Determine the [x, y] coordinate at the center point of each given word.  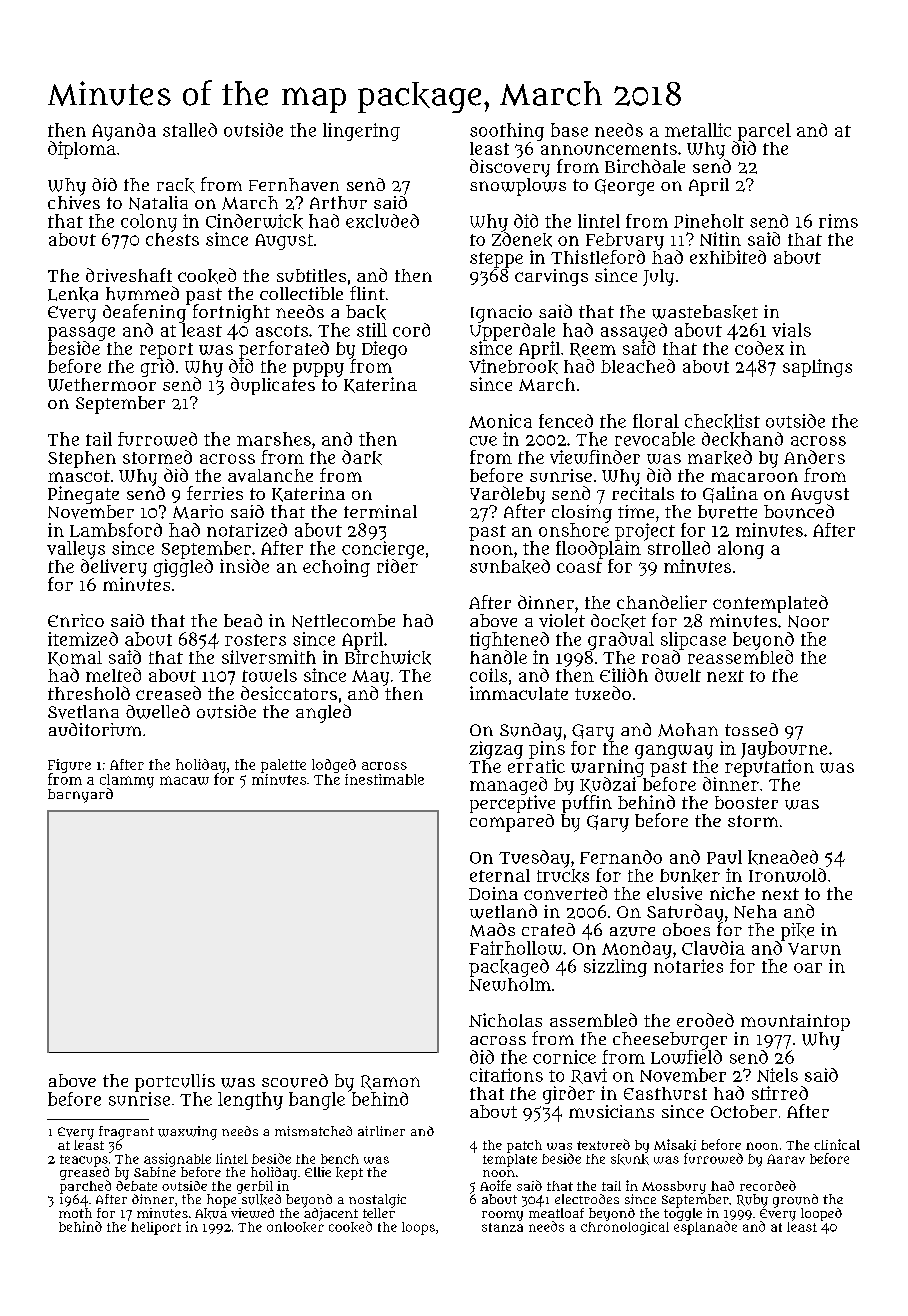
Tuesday [534, 859]
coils [488, 675]
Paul [724, 857]
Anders [814, 457]
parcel [764, 132]
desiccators [289, 693]
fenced [566, 421]
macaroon [754, 477]
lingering [361, 132]
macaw [184, 780]
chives [74, 202]
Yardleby [507, 495]
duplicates [273, 386]
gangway [674, 752]
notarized [247, 530]
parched [85, 1187]
